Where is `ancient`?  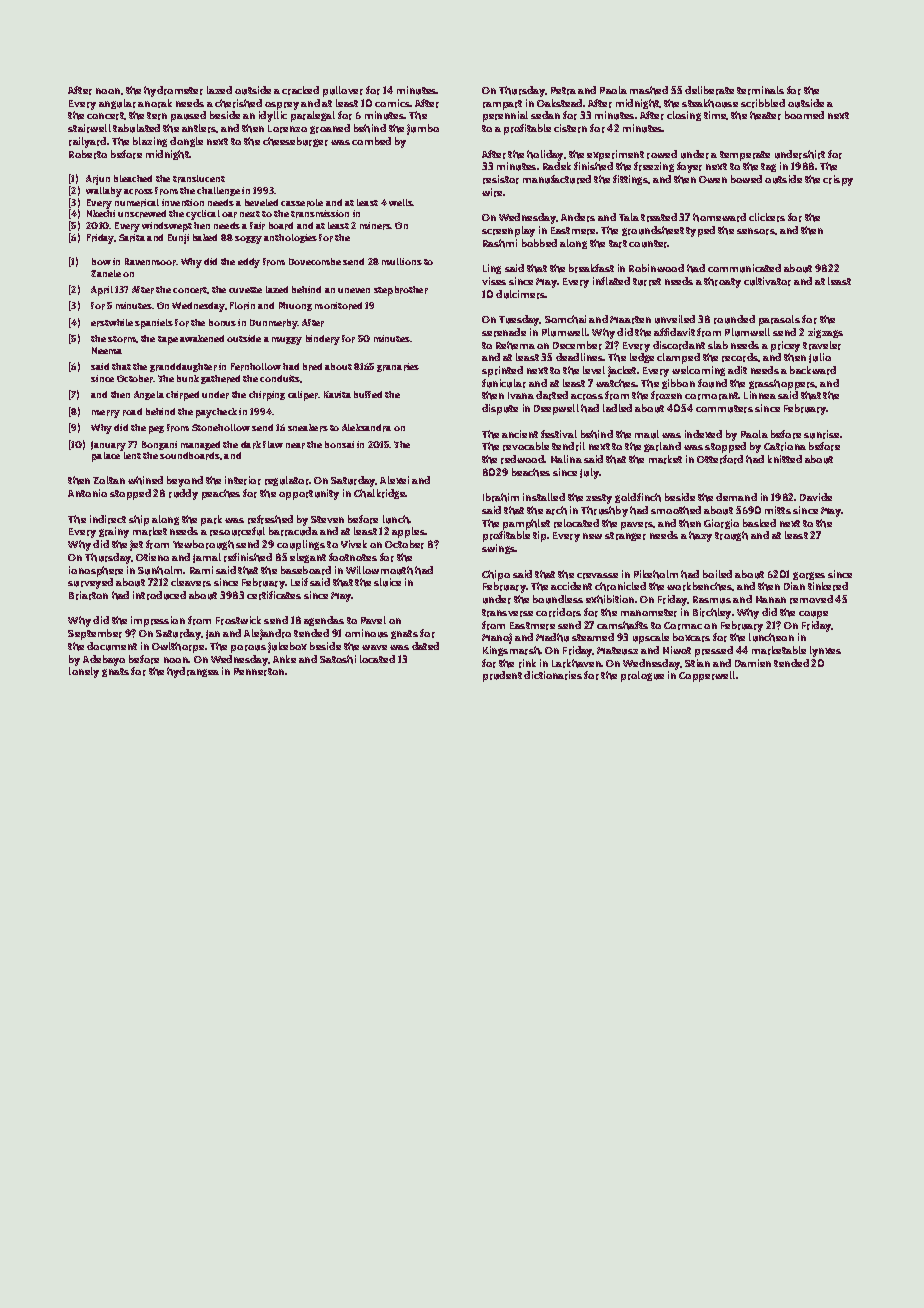
ancient is located at coordinates (520, 434).
